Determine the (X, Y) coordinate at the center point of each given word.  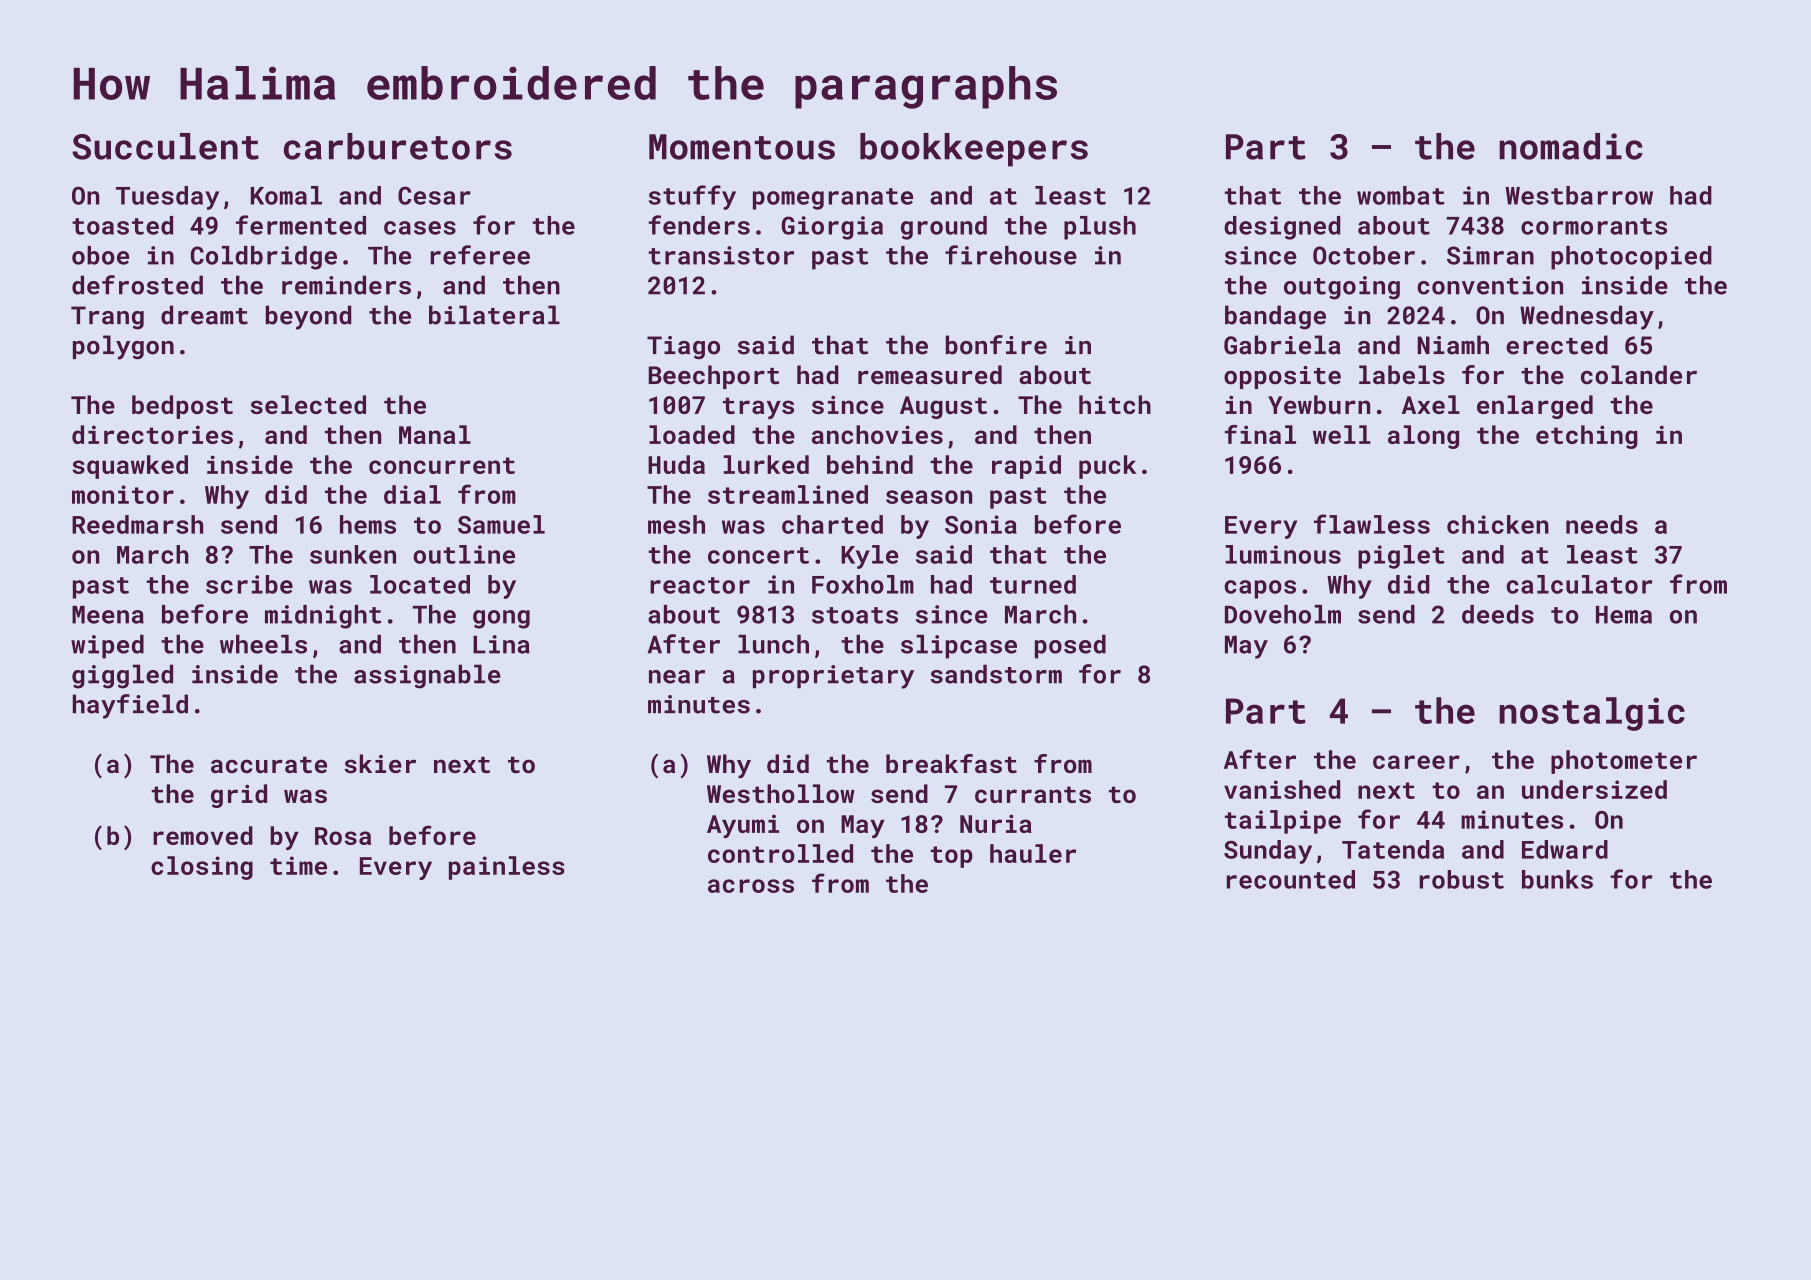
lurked (766, 464)
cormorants (1594, 226)
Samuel (501, 524)
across (751, 886)
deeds (1498, 614)
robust (1461, 879)
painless (507, 868)
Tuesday (167, 198)
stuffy (692, 197)
